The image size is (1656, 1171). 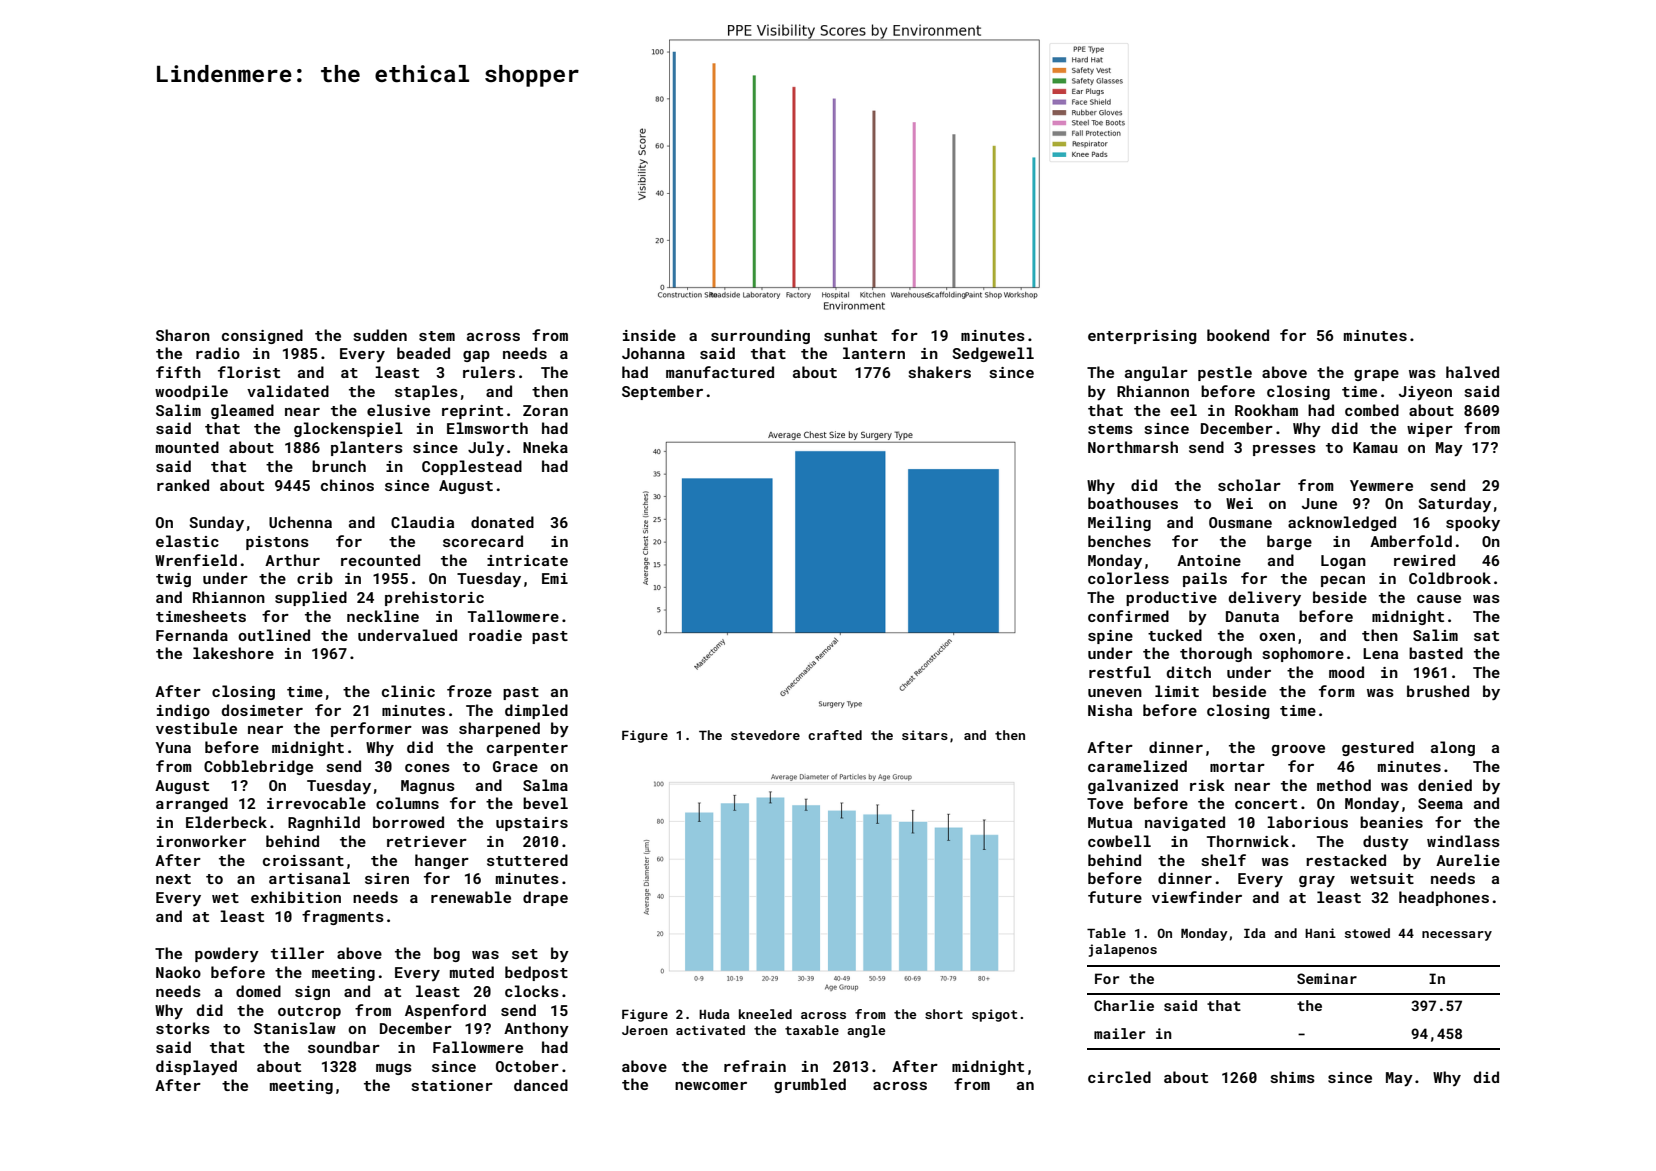 I want to click on arranged, so click(x=192, y=804).
